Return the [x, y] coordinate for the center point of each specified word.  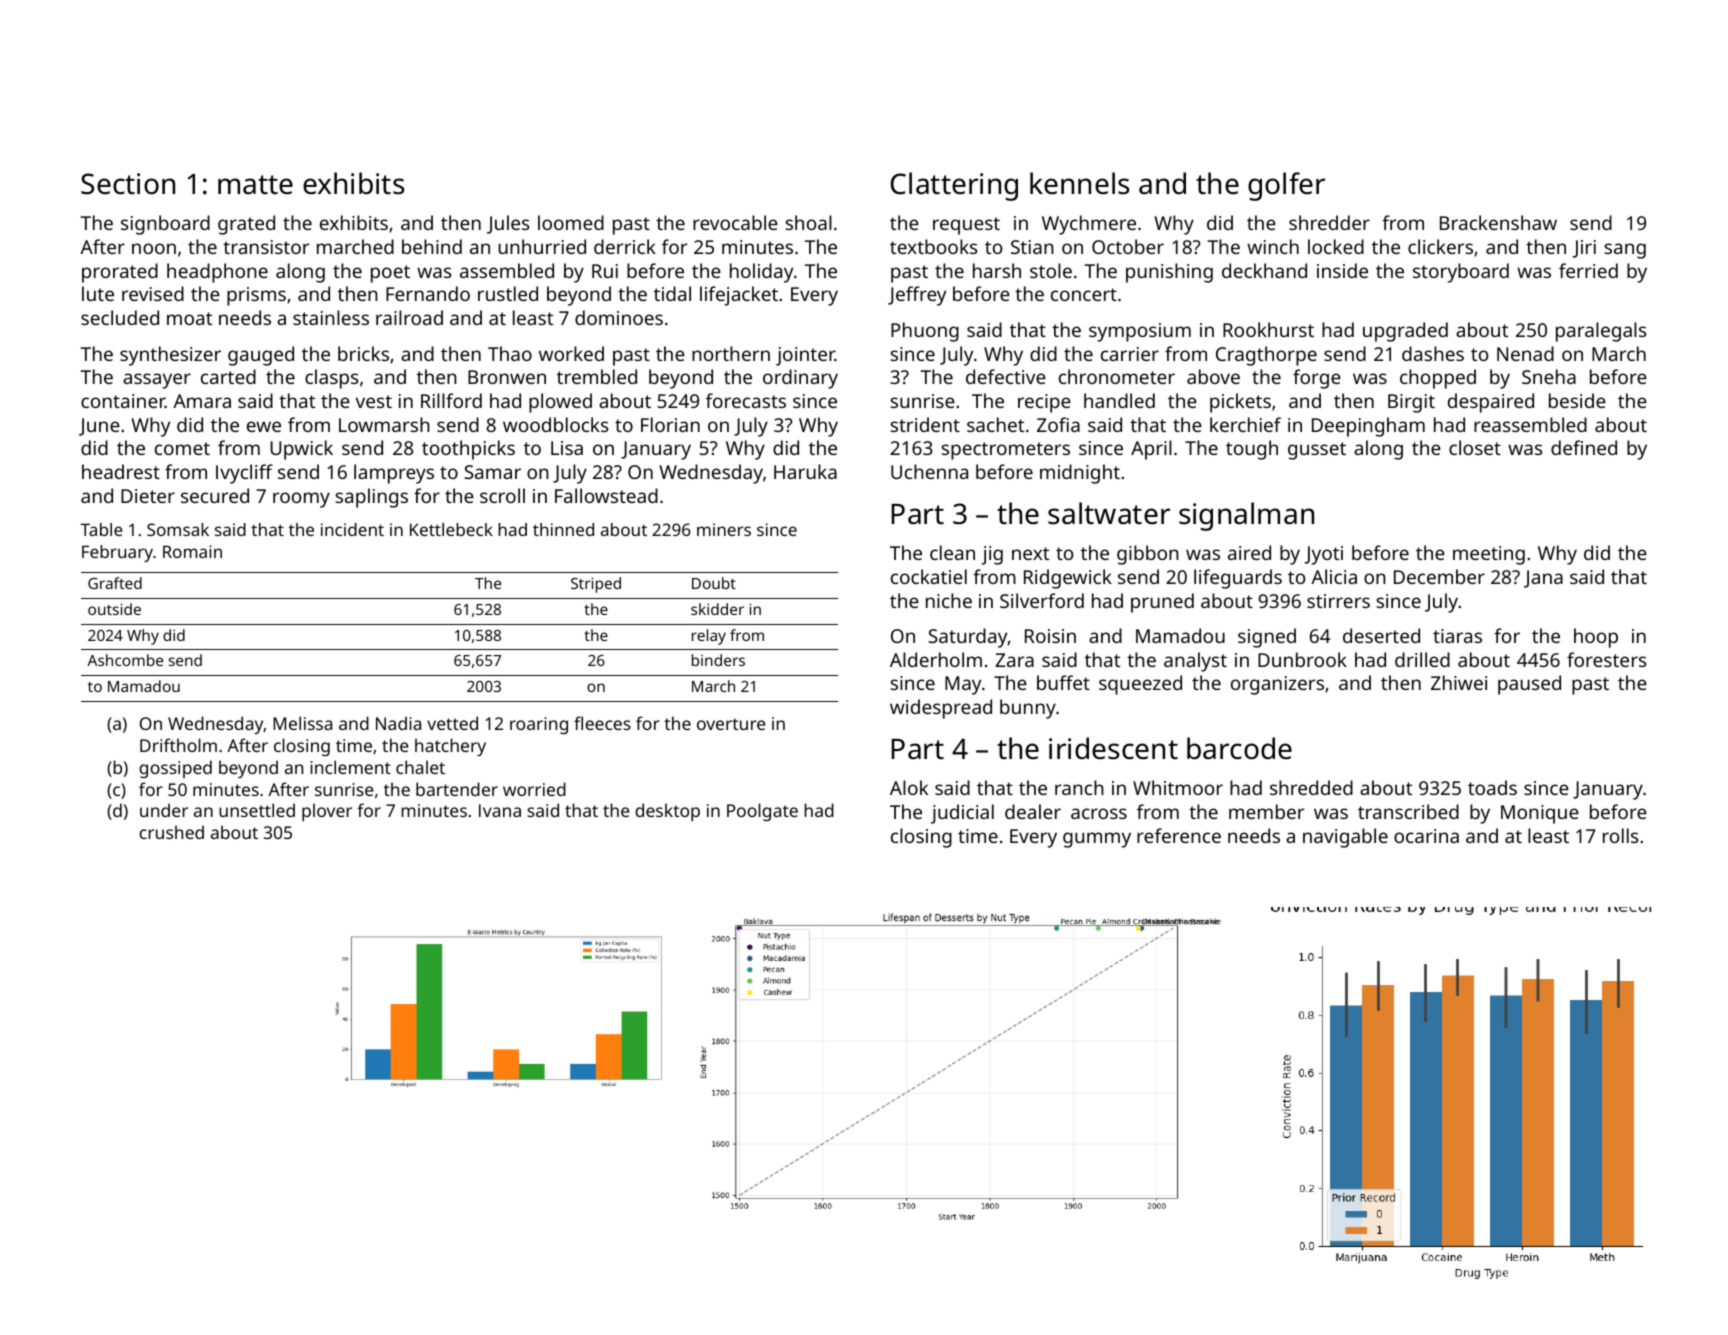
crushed [171, 832]
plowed [560, 403]
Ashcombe [125, 660]
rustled [508, 293]
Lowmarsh [384, 424]
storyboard [1461, 273]
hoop [1596, 638]
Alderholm [936, 659]
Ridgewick [1068, 579]
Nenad [1525, 353]
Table [101, 529]
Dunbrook [1302, 659]
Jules [508, 224]
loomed [571, 222]
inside [1342, 270]
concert [1084, 294]
